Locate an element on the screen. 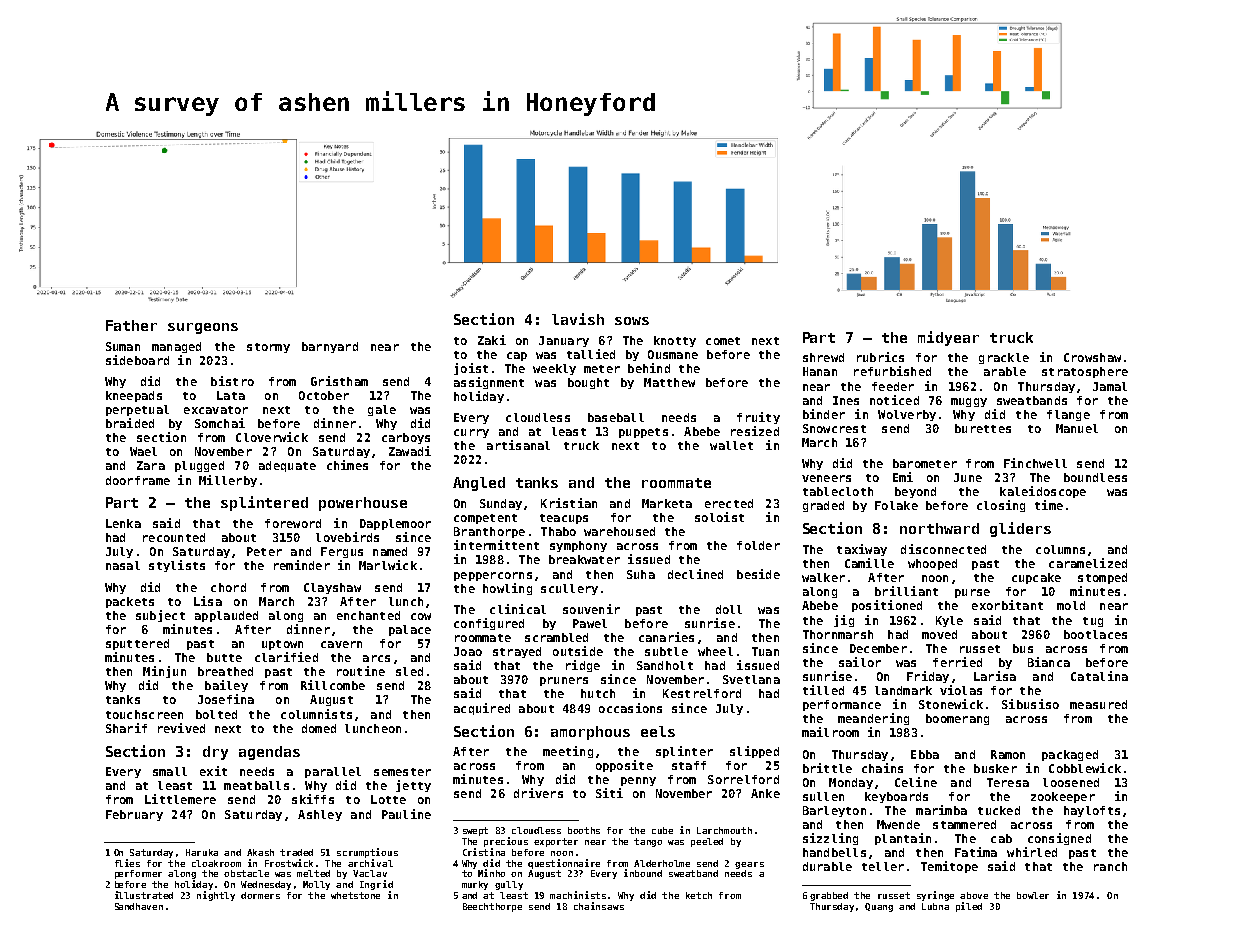 The height and width of the screenshot is (952, 1233). Beechthorpe is located at coordinates (492, 907).
